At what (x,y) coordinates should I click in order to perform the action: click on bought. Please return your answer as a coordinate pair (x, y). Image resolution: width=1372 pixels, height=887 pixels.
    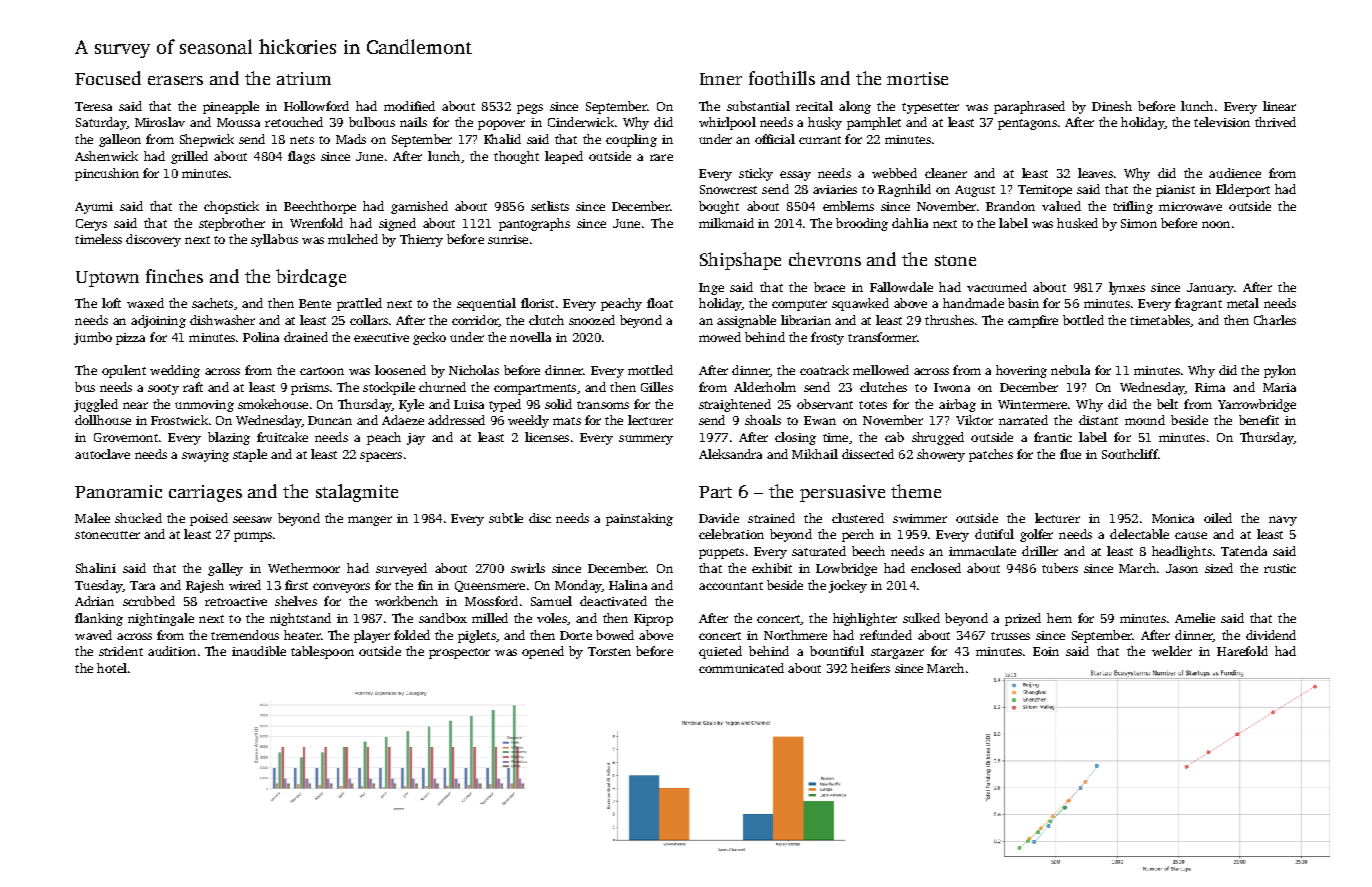
    Looking at the image, I should click on (719, 207).
